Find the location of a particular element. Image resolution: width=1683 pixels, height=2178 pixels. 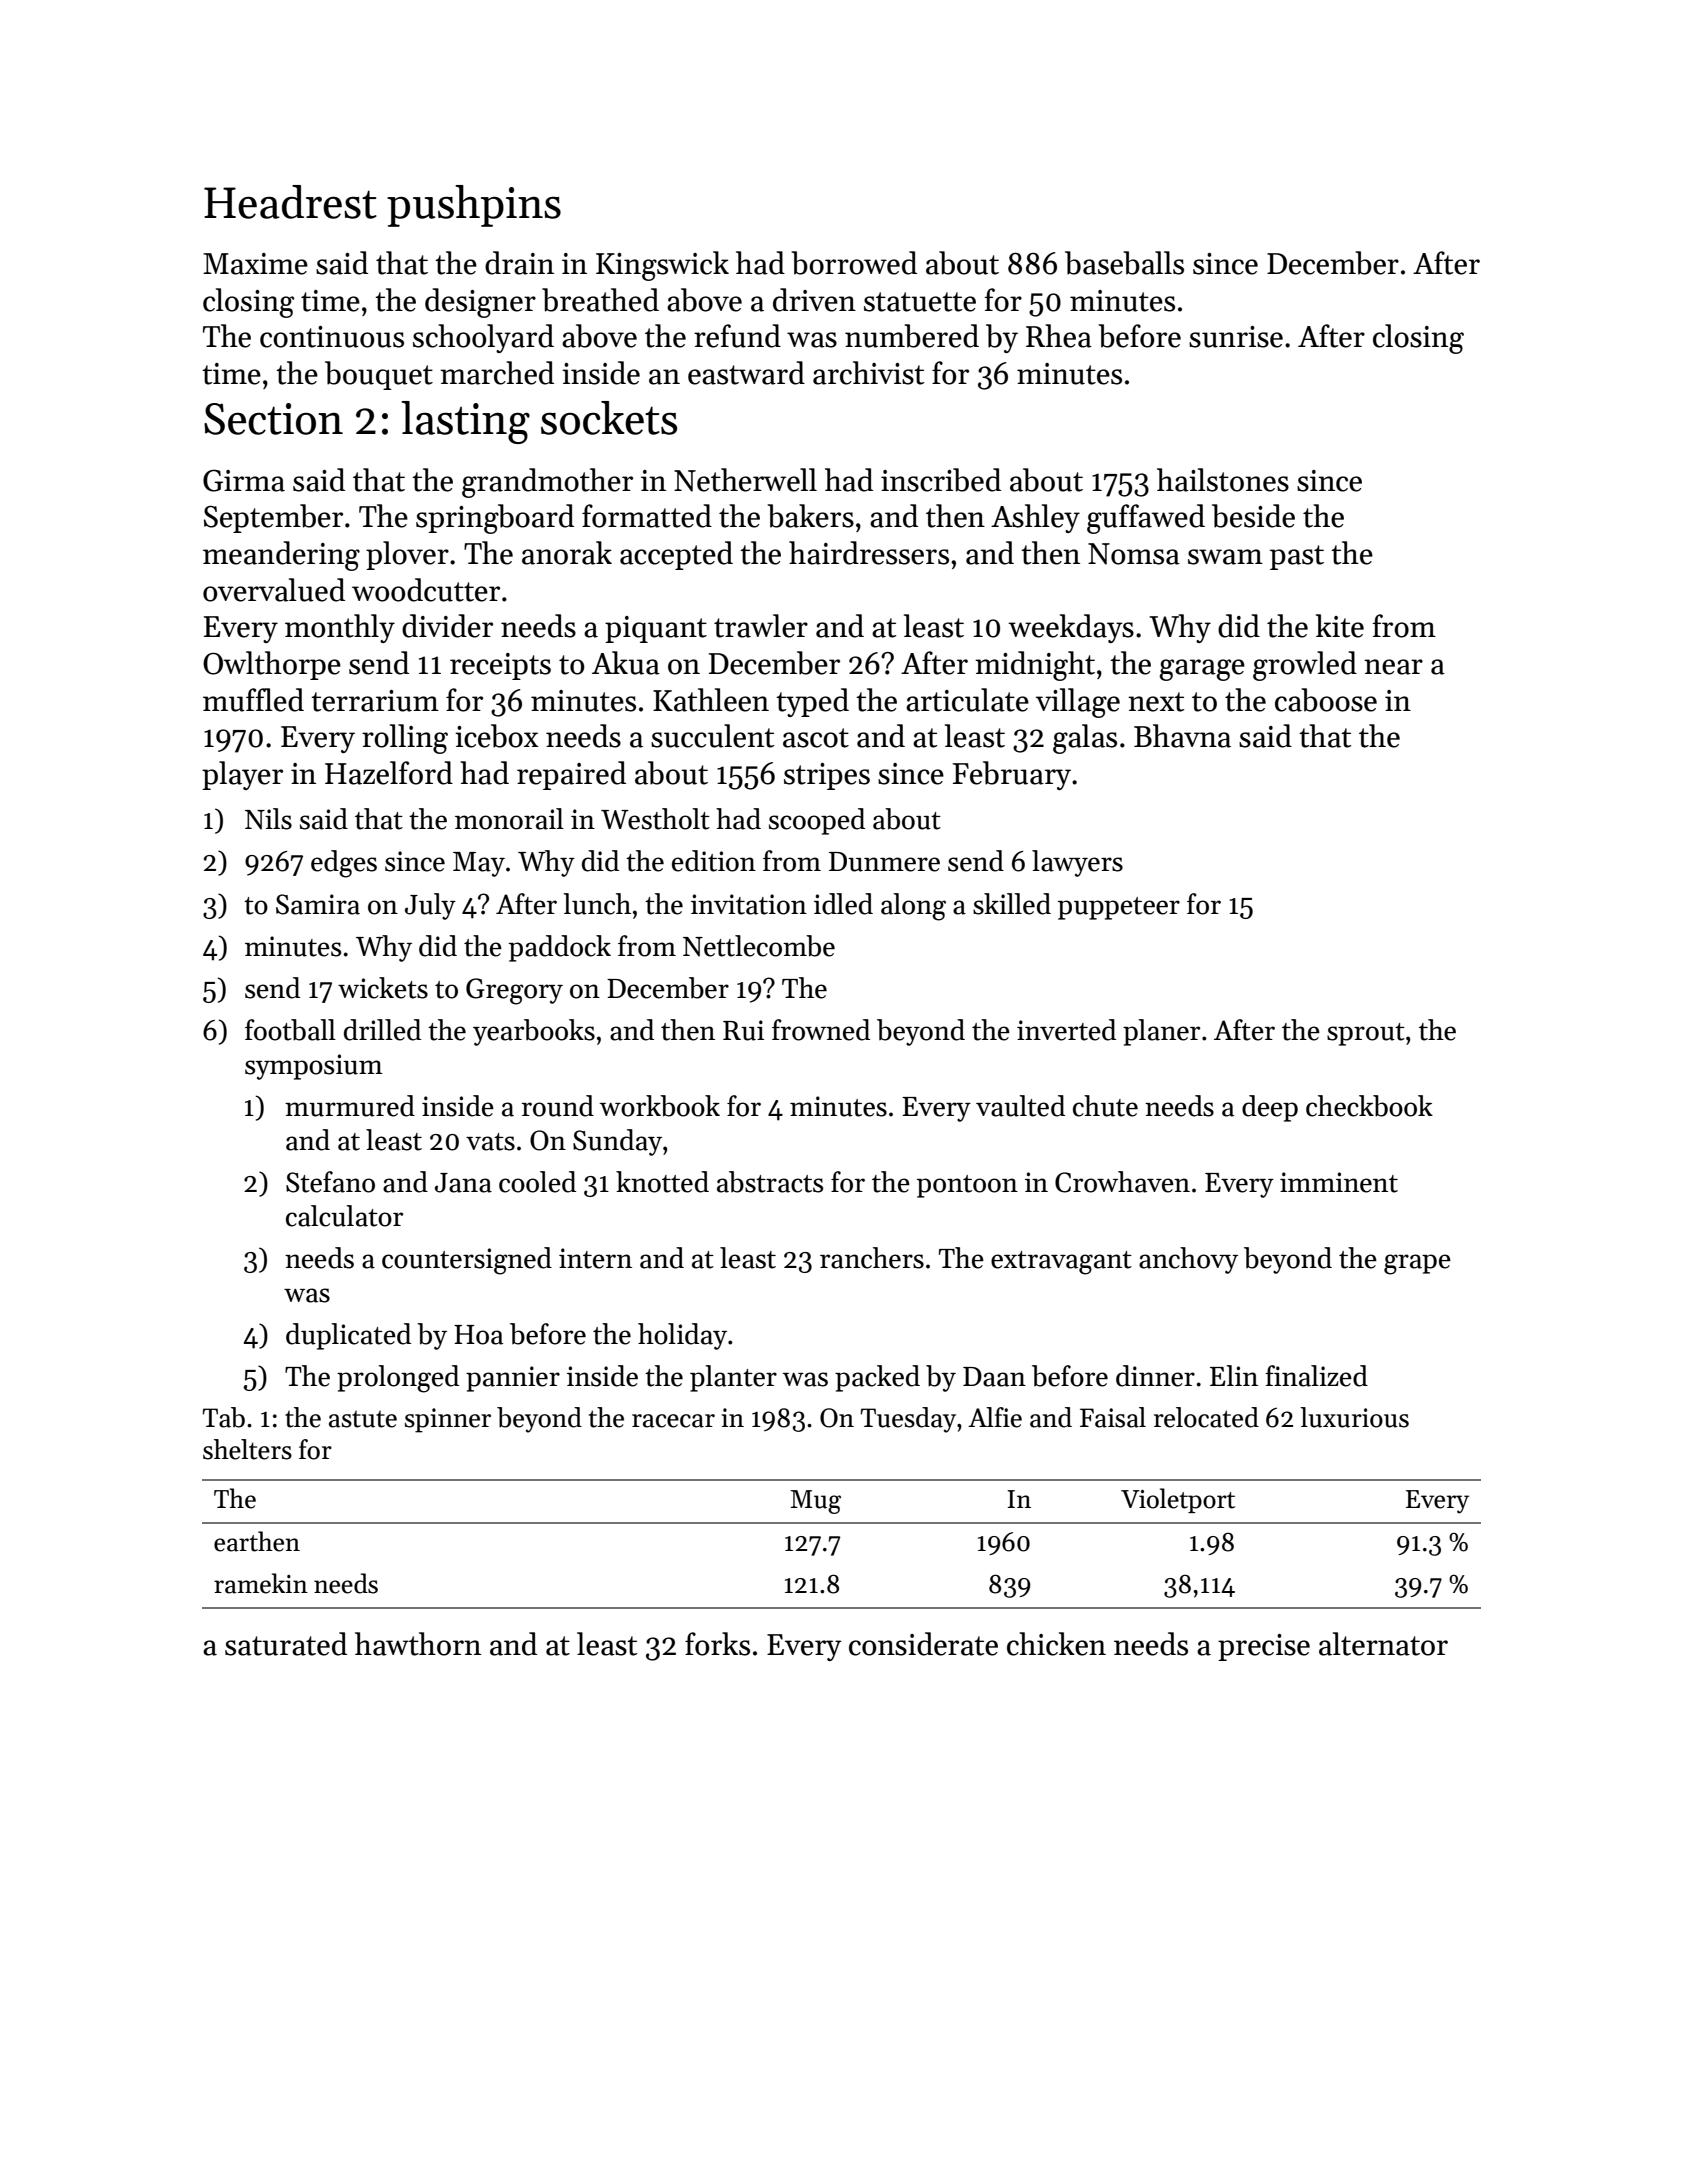

calculator is located at coordinates (344, 1216).
